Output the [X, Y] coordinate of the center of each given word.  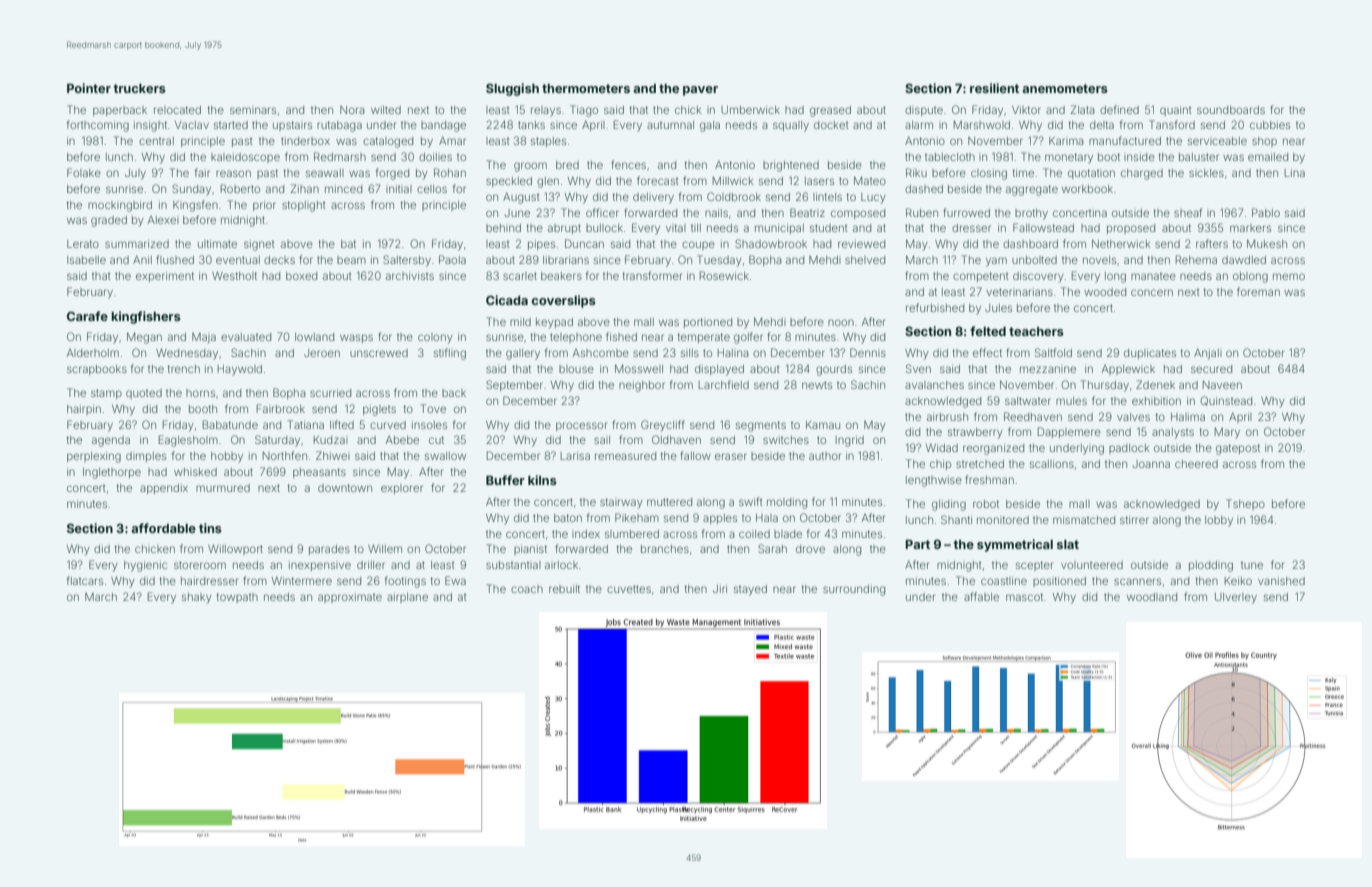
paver [700, 91]
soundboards [1231, 110]
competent [980, 277]
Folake [84, 172]
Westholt [234, 276]
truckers [139, 88]
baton [568, 518]
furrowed [966, 212]
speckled [509, 182]
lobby [1219, 521]
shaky [197, 598]
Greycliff [663, 426]
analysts [1173, 433]
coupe [698, 245]
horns [200, 393]
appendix [164, 489]
